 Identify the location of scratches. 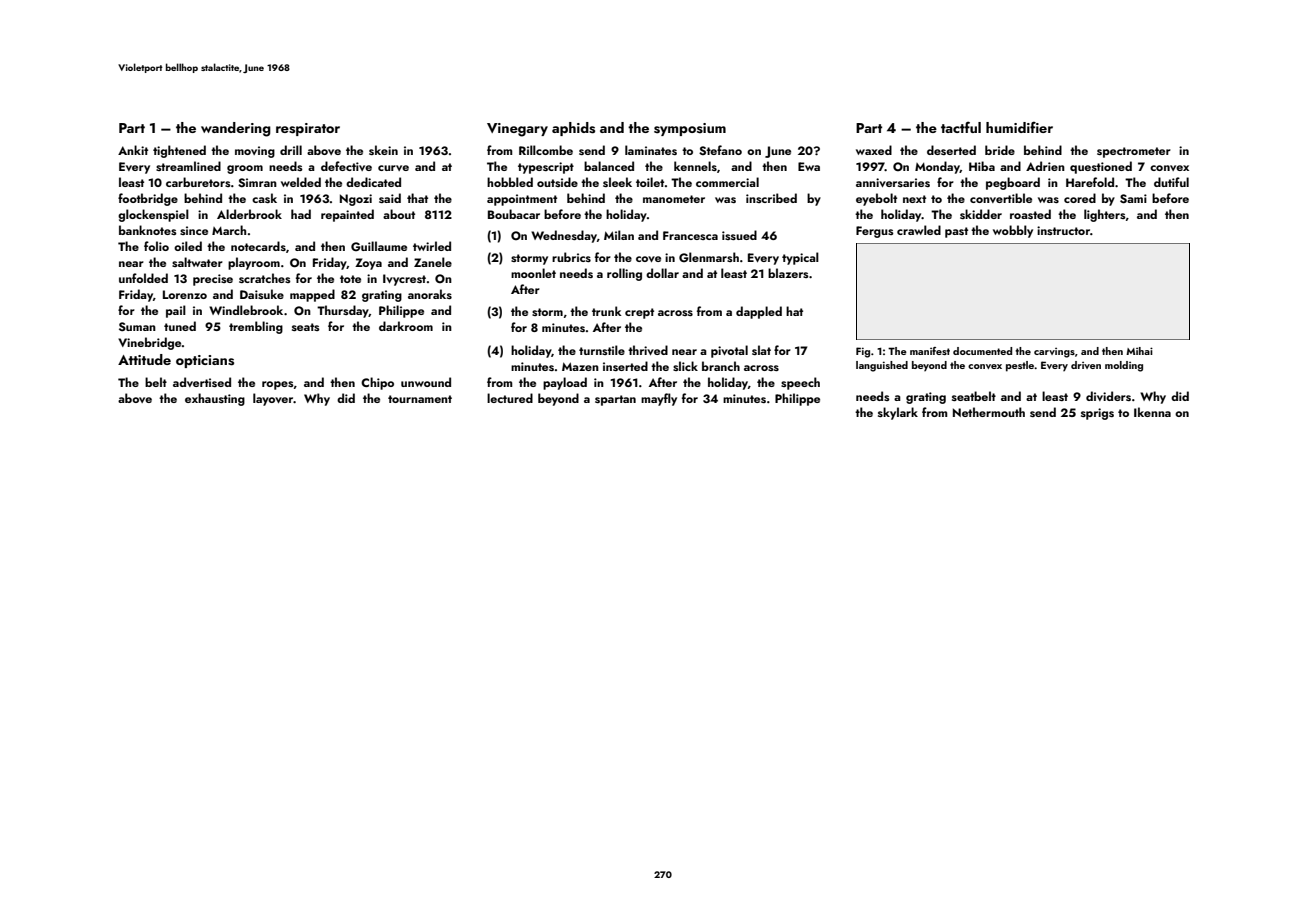
(265, 278).
